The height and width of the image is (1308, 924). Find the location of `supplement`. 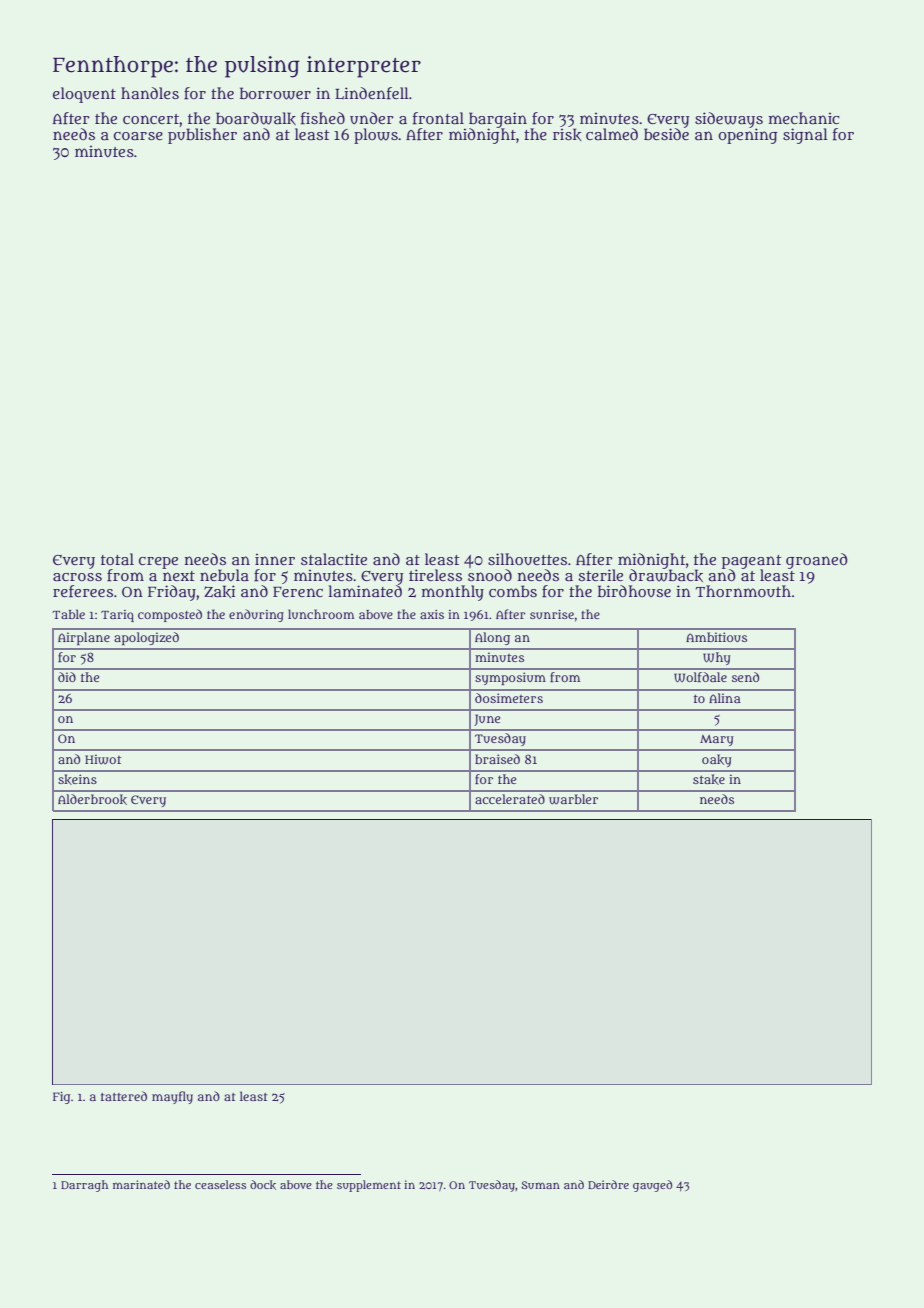

supplement is located at coordinates (369, 1186).
